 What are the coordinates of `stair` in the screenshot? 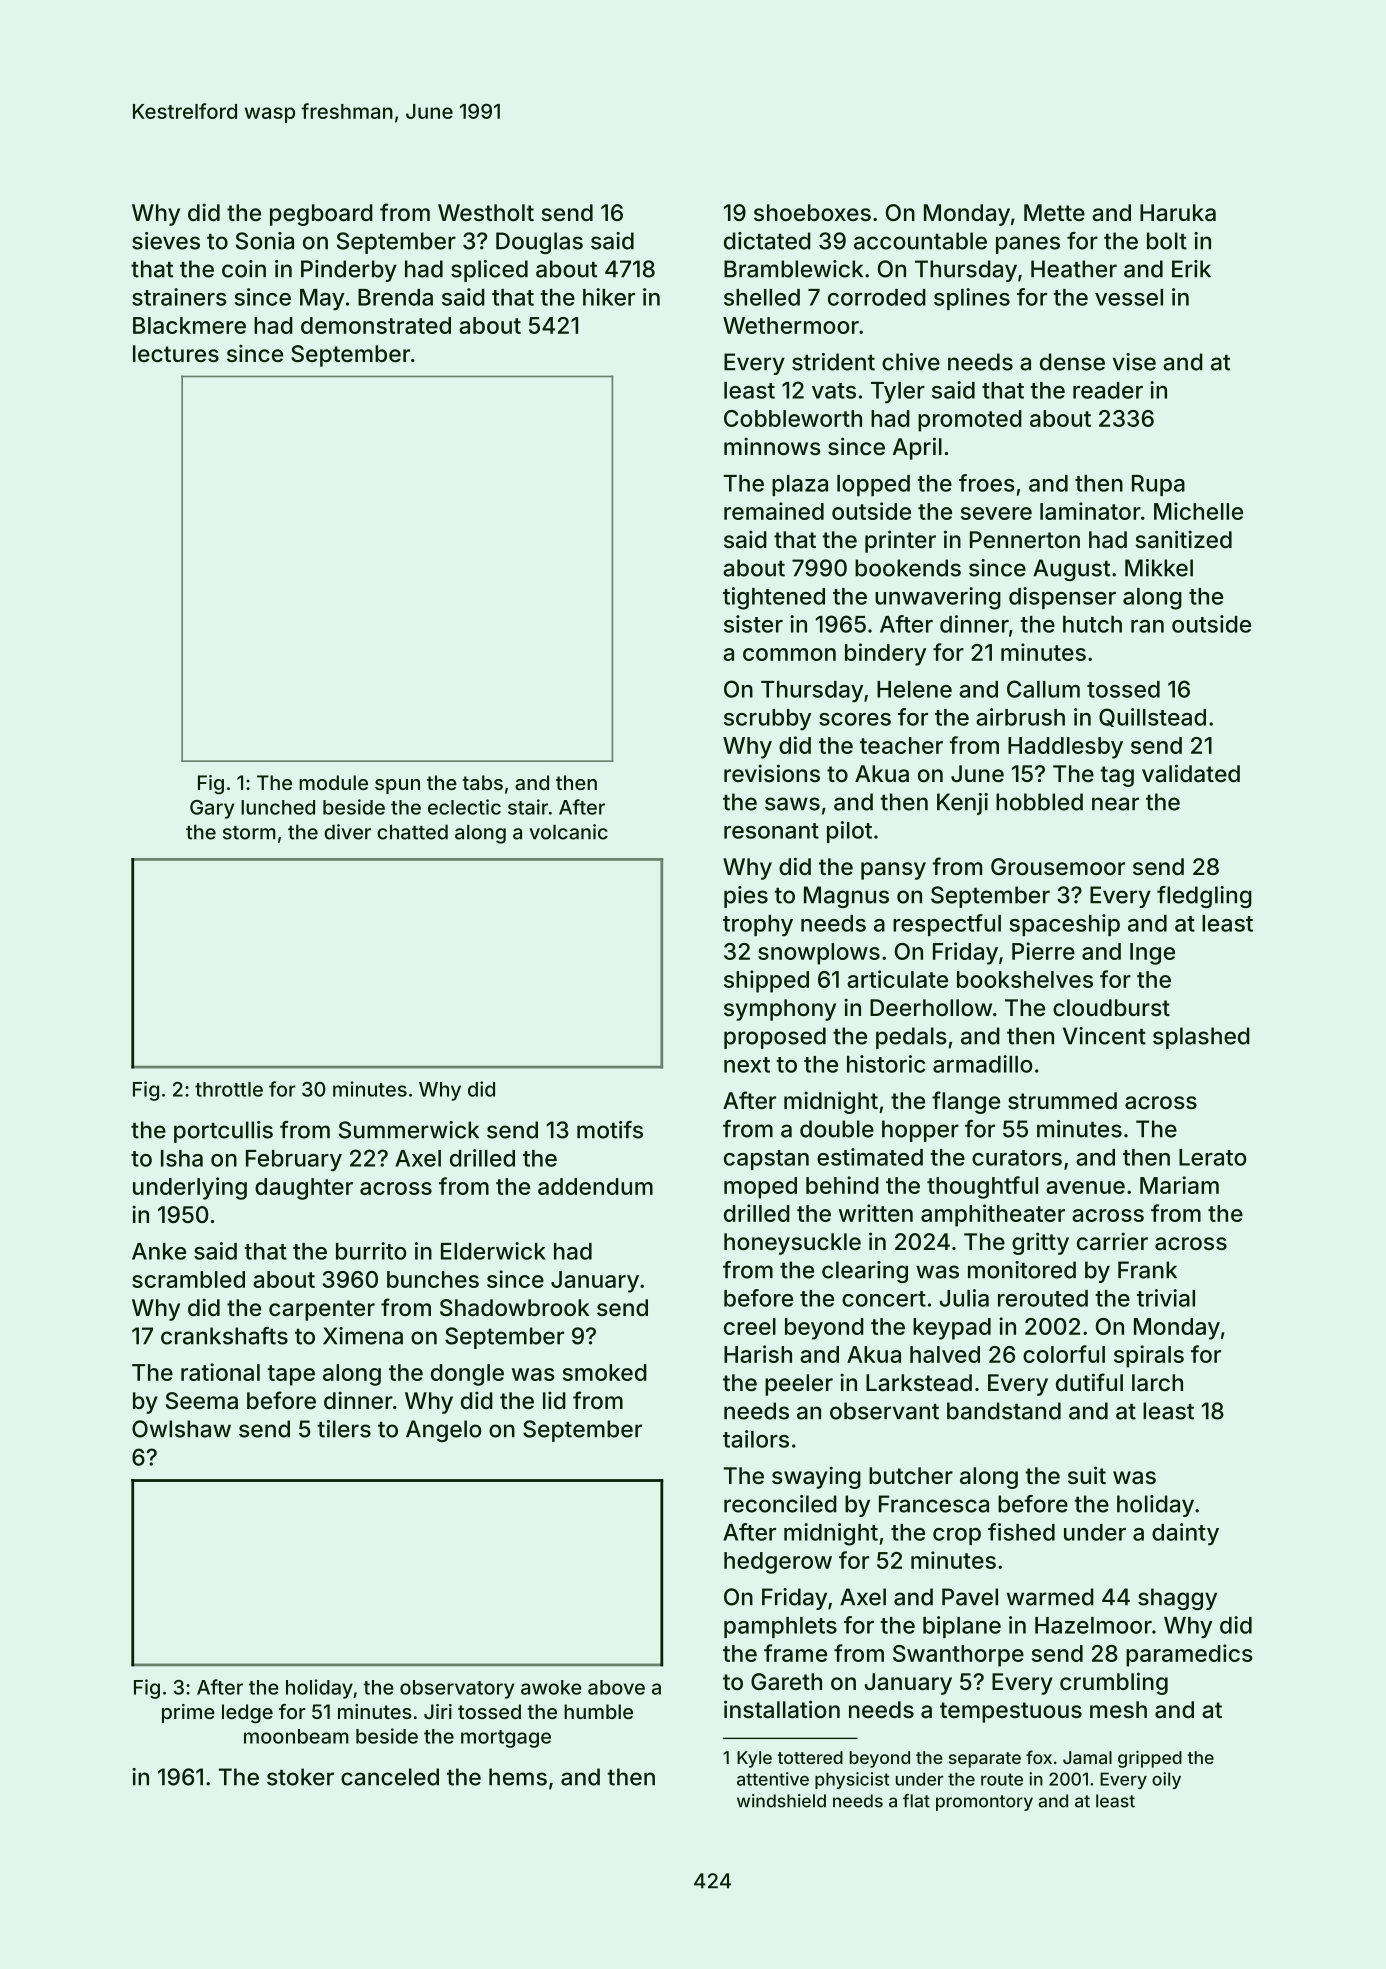 It's located at (528, 807).
